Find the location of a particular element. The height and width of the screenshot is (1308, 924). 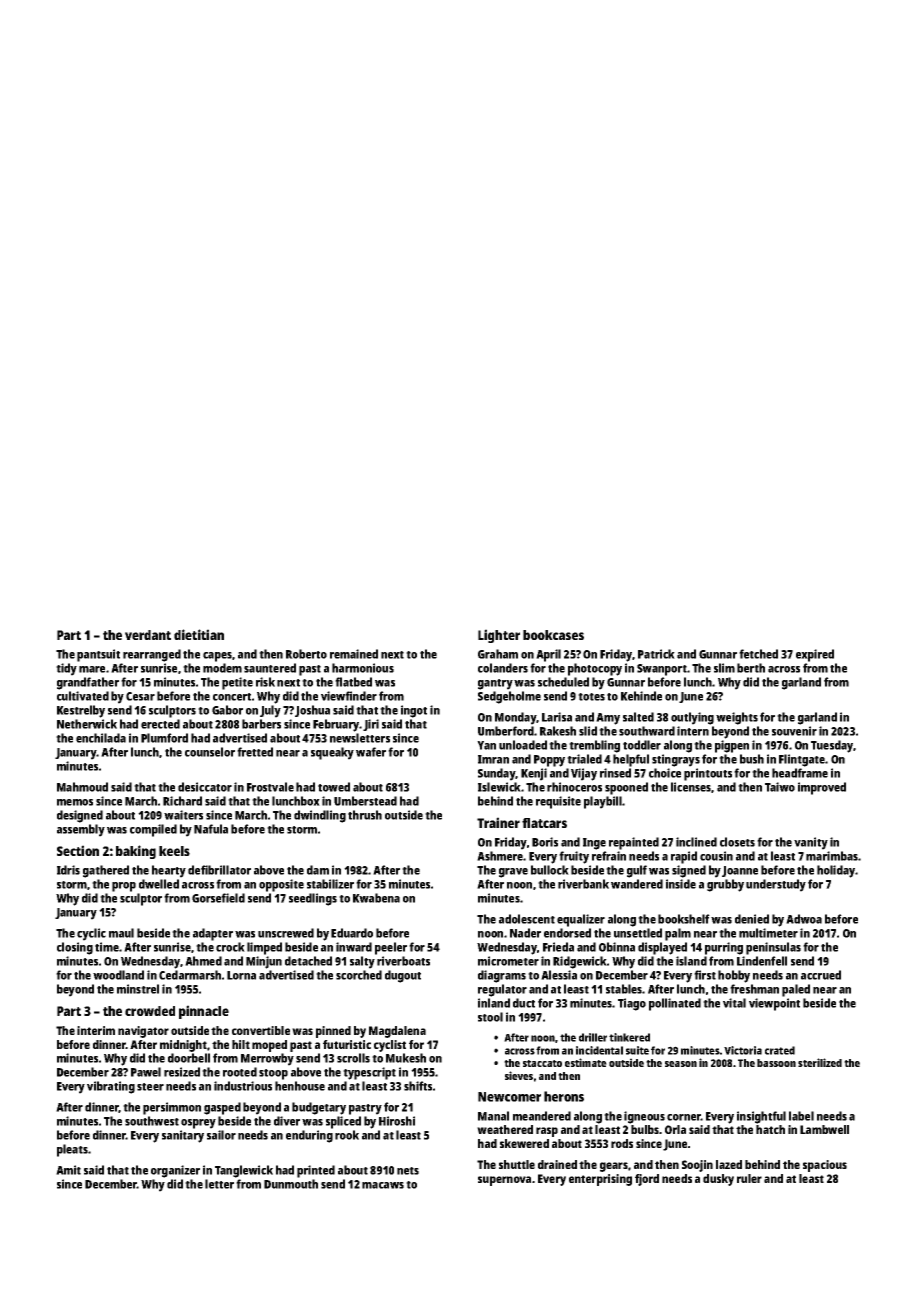

Adwoa is located at coordinates (804, 919).
